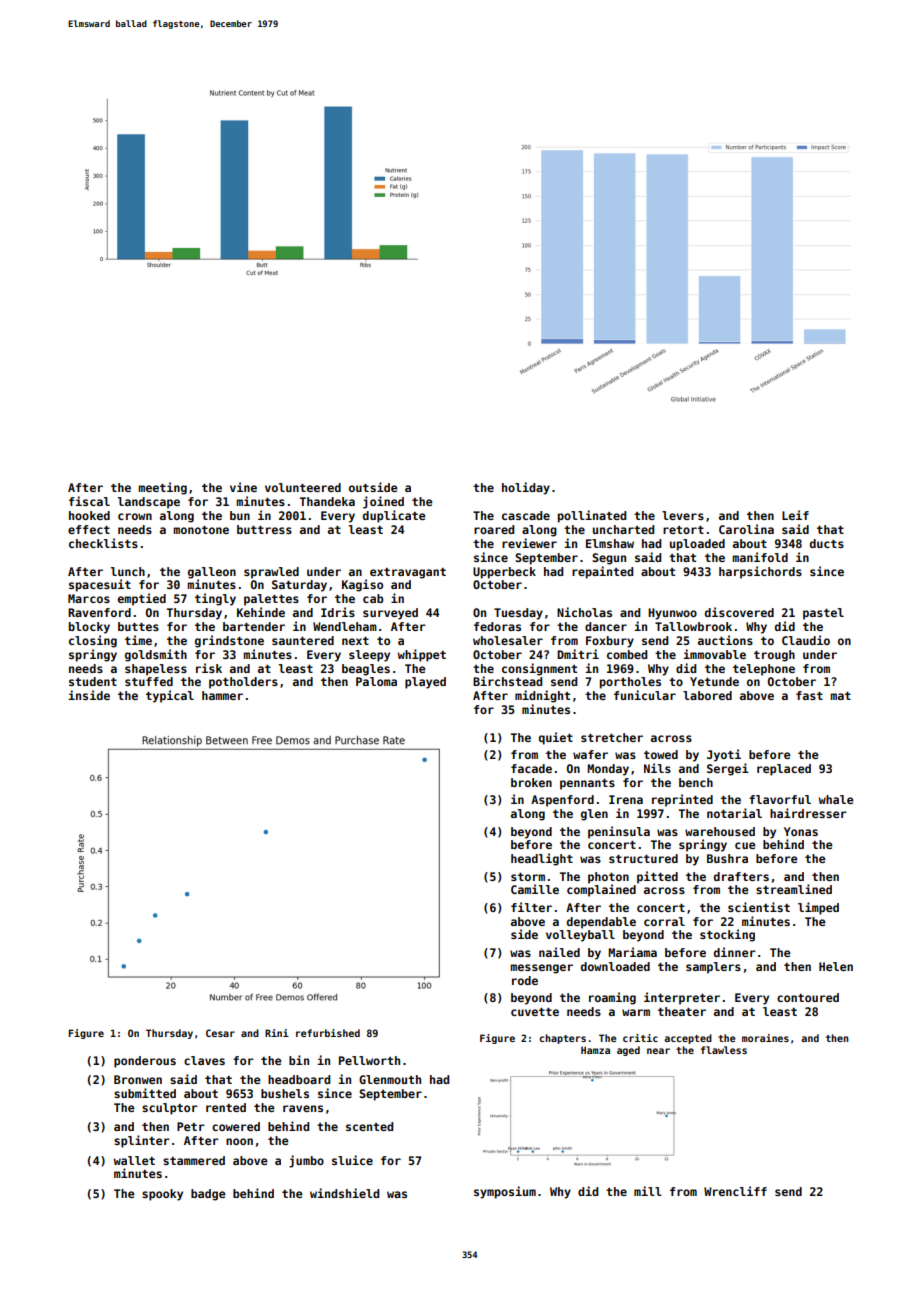  I want to click on typical, so click(170, 696).
